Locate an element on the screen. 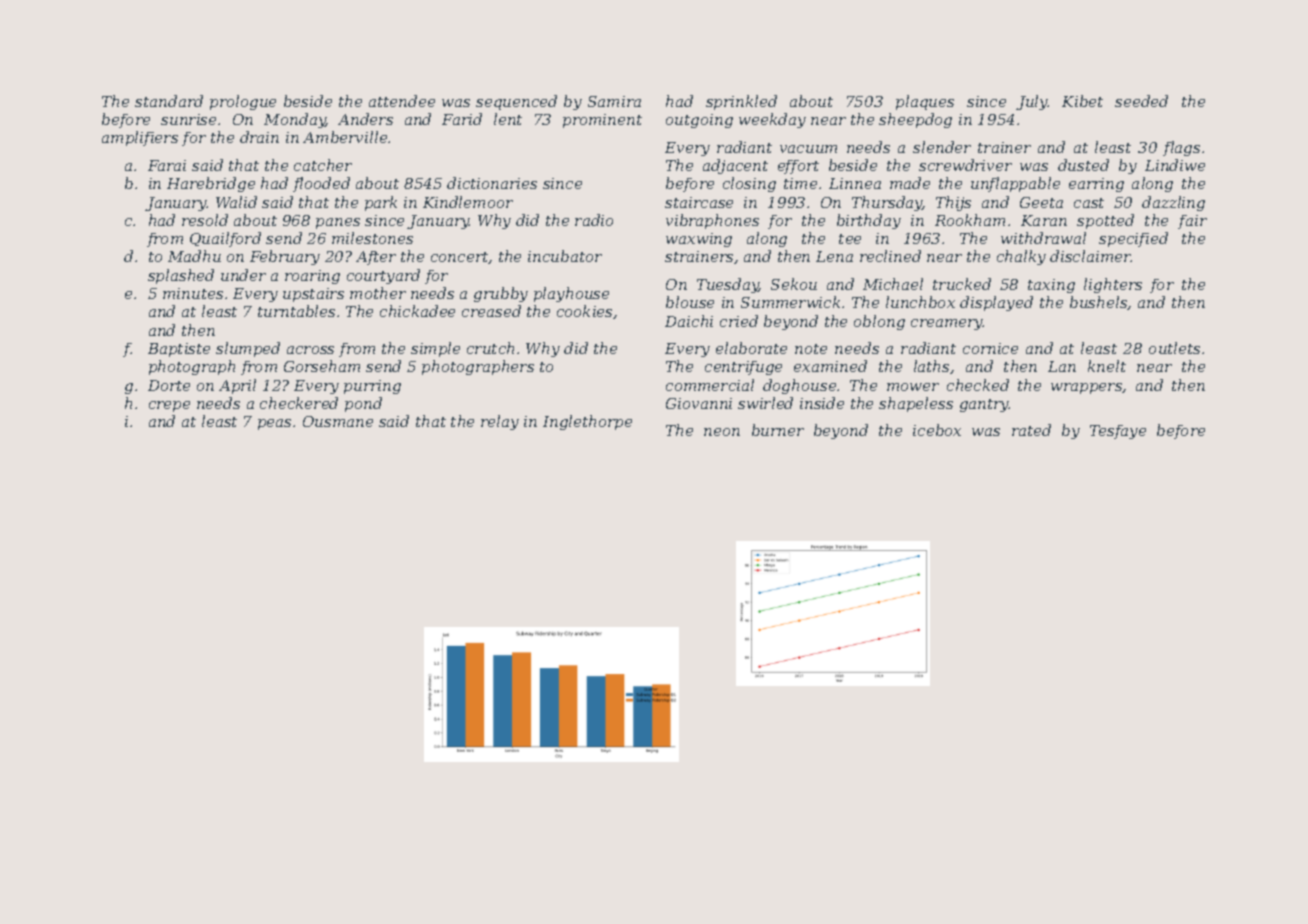 The height and width of the screenshot is (924, 1308). flags is located at coordinates (1181, 148).
